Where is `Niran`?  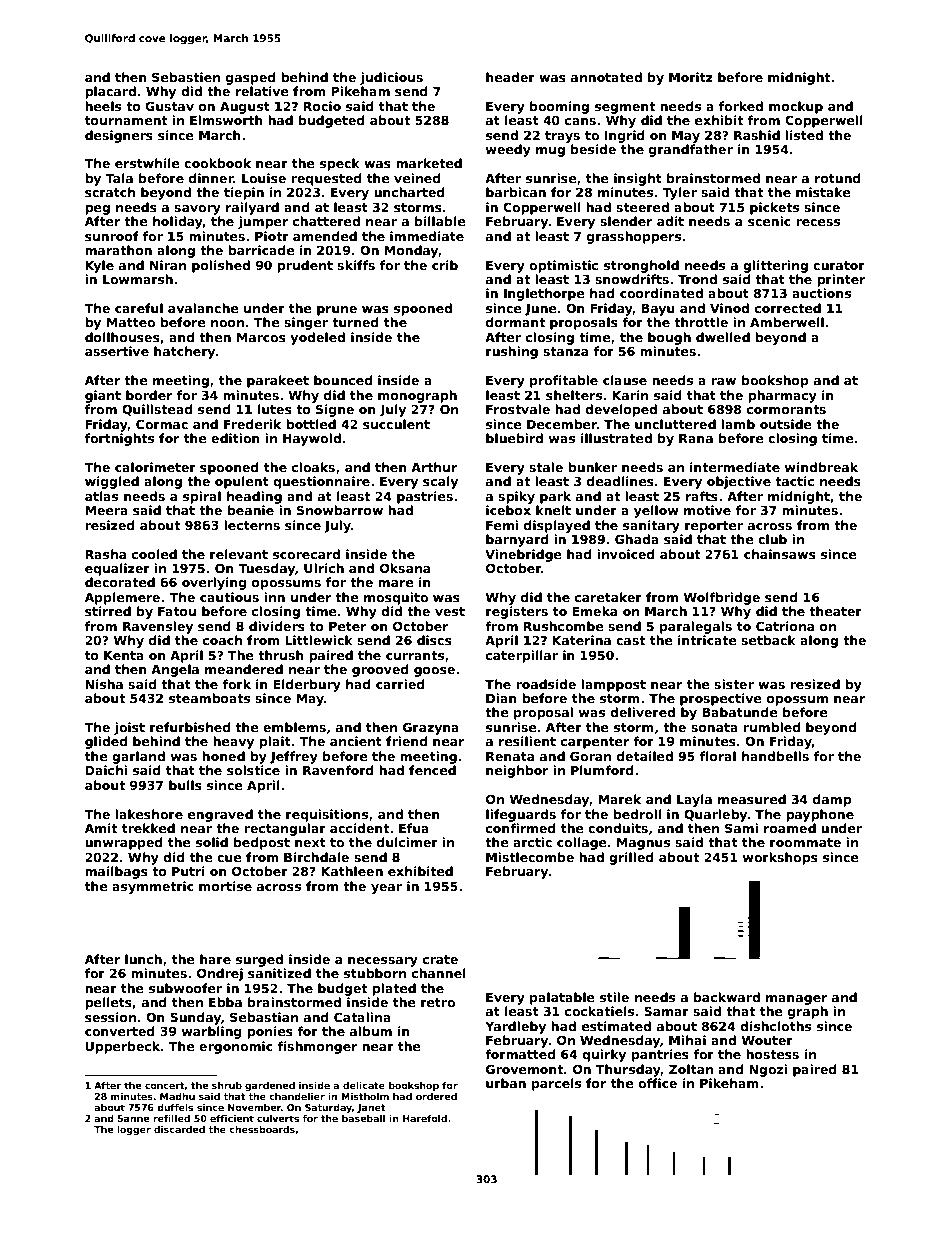 Niran is located at coordinates (168, 265).
